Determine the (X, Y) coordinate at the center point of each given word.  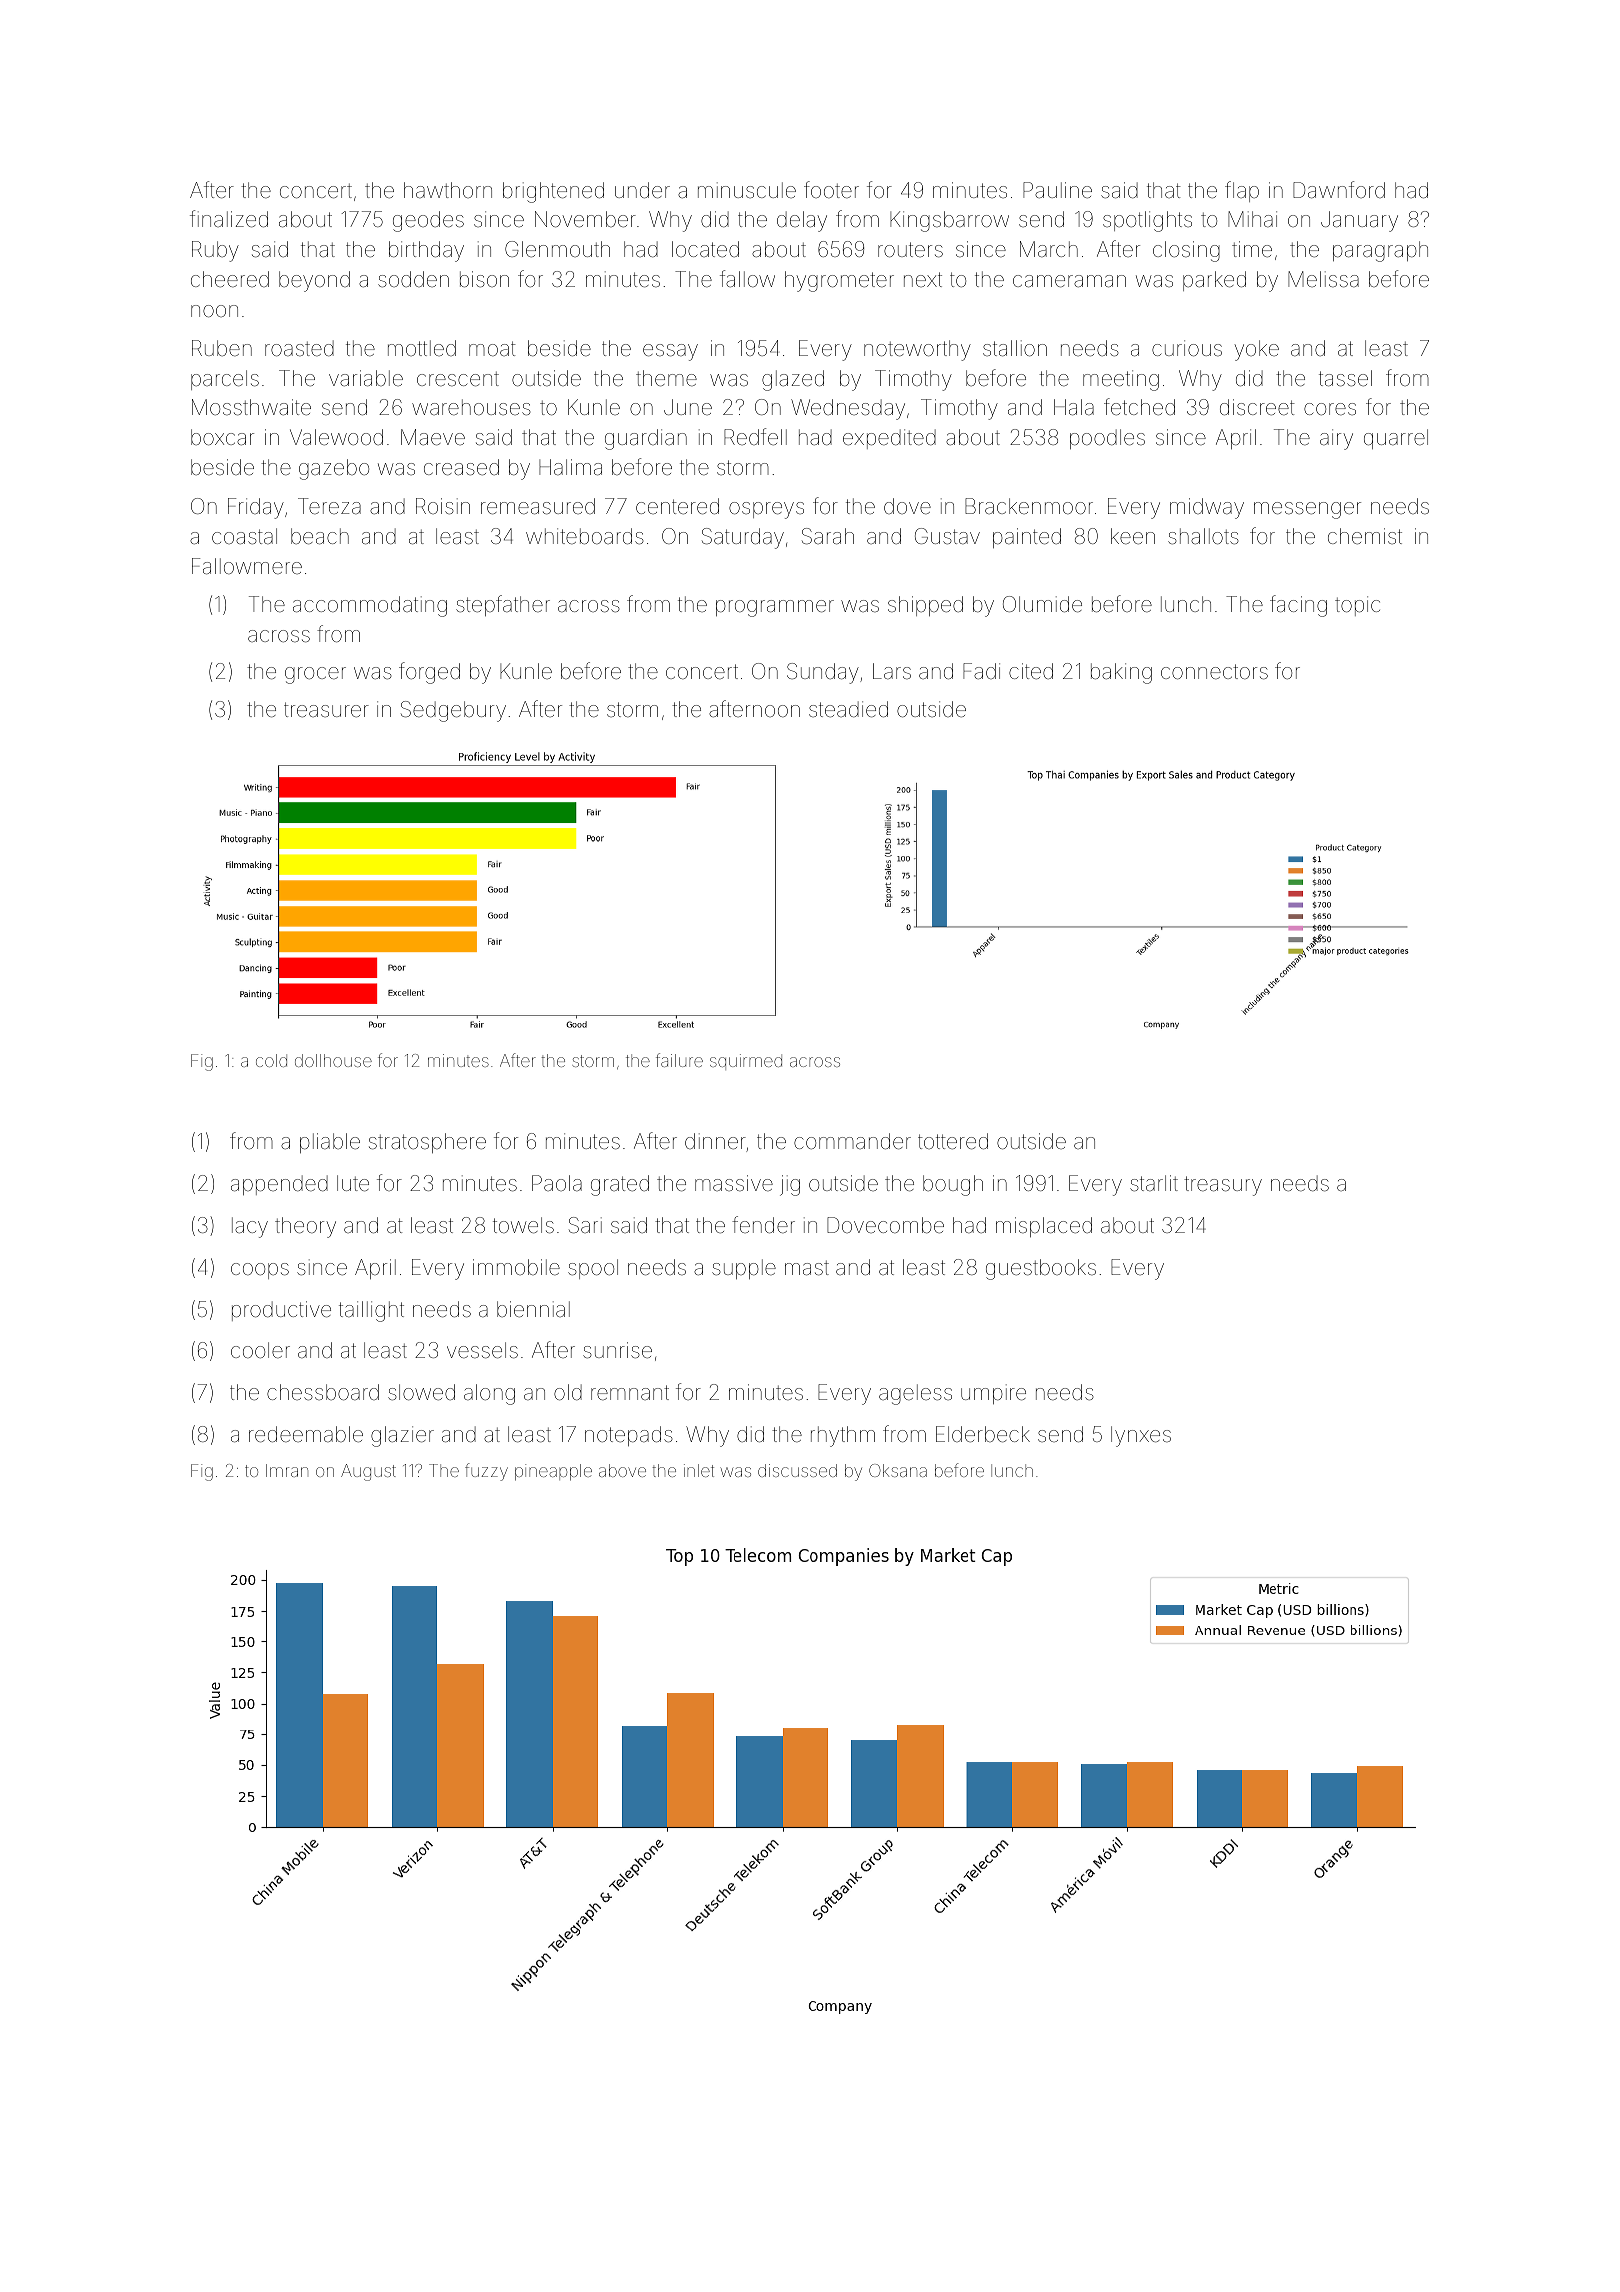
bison (484, 279)
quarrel (1396, 439)
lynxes (1141, 1436)
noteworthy (917, 350)
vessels (482, 1350)
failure (679, 1060)
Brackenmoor (1029, 506)
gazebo (334, 469)
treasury (1223, 1186)
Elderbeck (983, 1434)
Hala (1074, 407)
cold (271, 1060)
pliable (330, 1143)
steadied (848, 709)
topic (1357, 606)
